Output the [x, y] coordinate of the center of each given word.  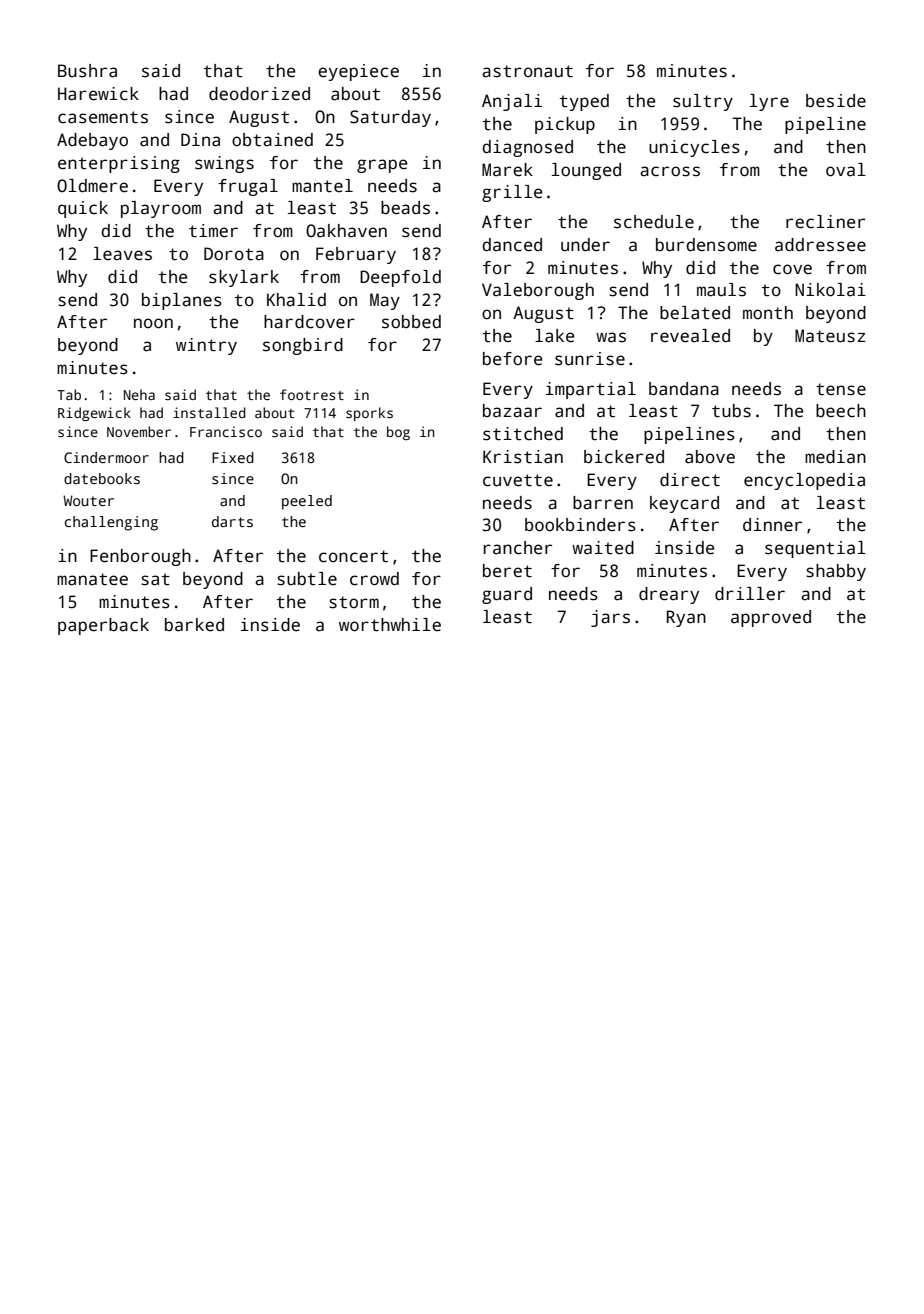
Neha [139, 394]
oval [846, 170]
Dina [200, 140]
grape [382, 166]
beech [841, 411]
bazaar [512, 411]
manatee [92, 579]
